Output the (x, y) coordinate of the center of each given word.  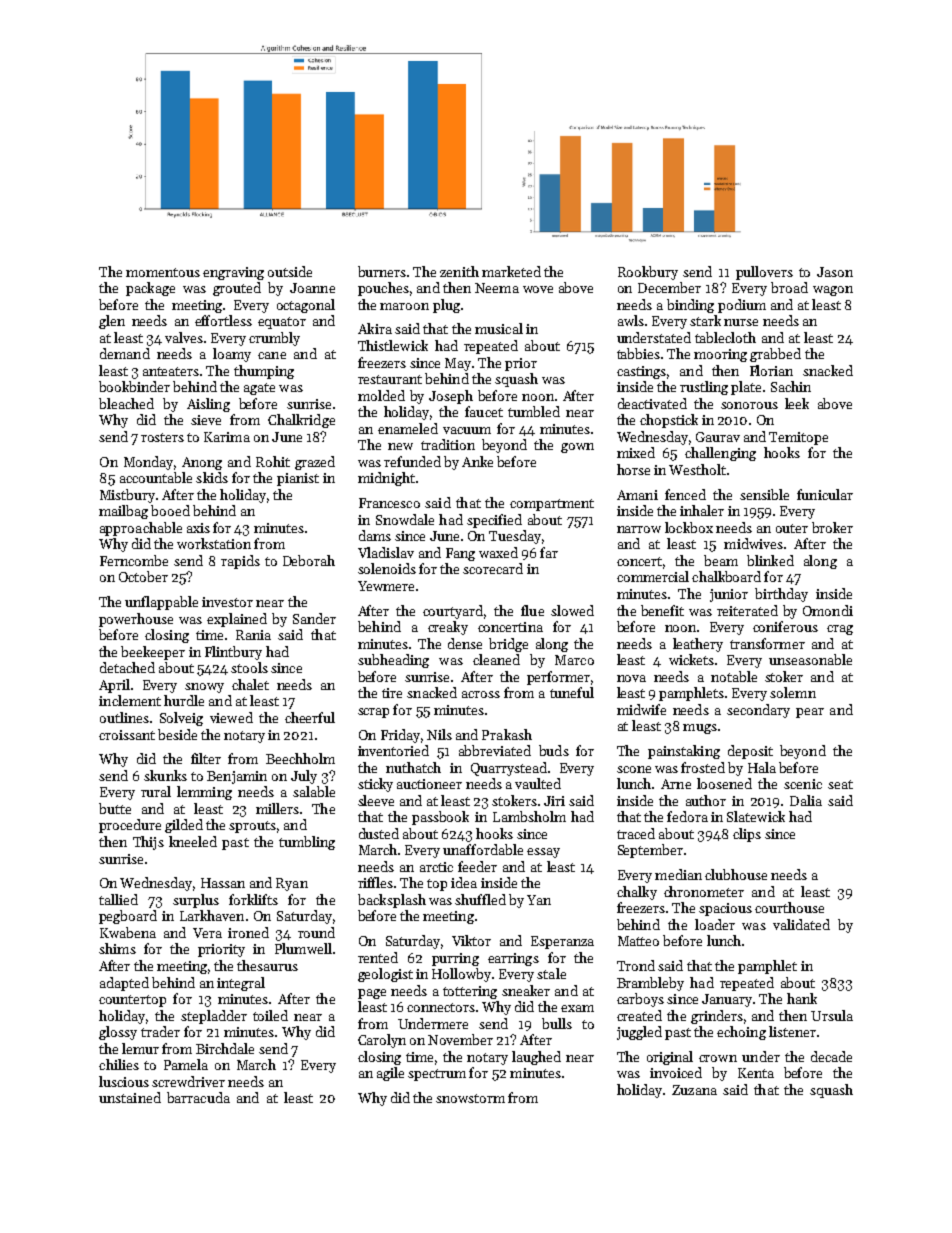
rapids (240, 562)
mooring (720, 355)
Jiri (554, 801)
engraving (233, 273)
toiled (270, 1015)
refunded (412, 461)
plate (746, 388)
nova (631, 678)
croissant (127, 735)
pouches (383, 289)
